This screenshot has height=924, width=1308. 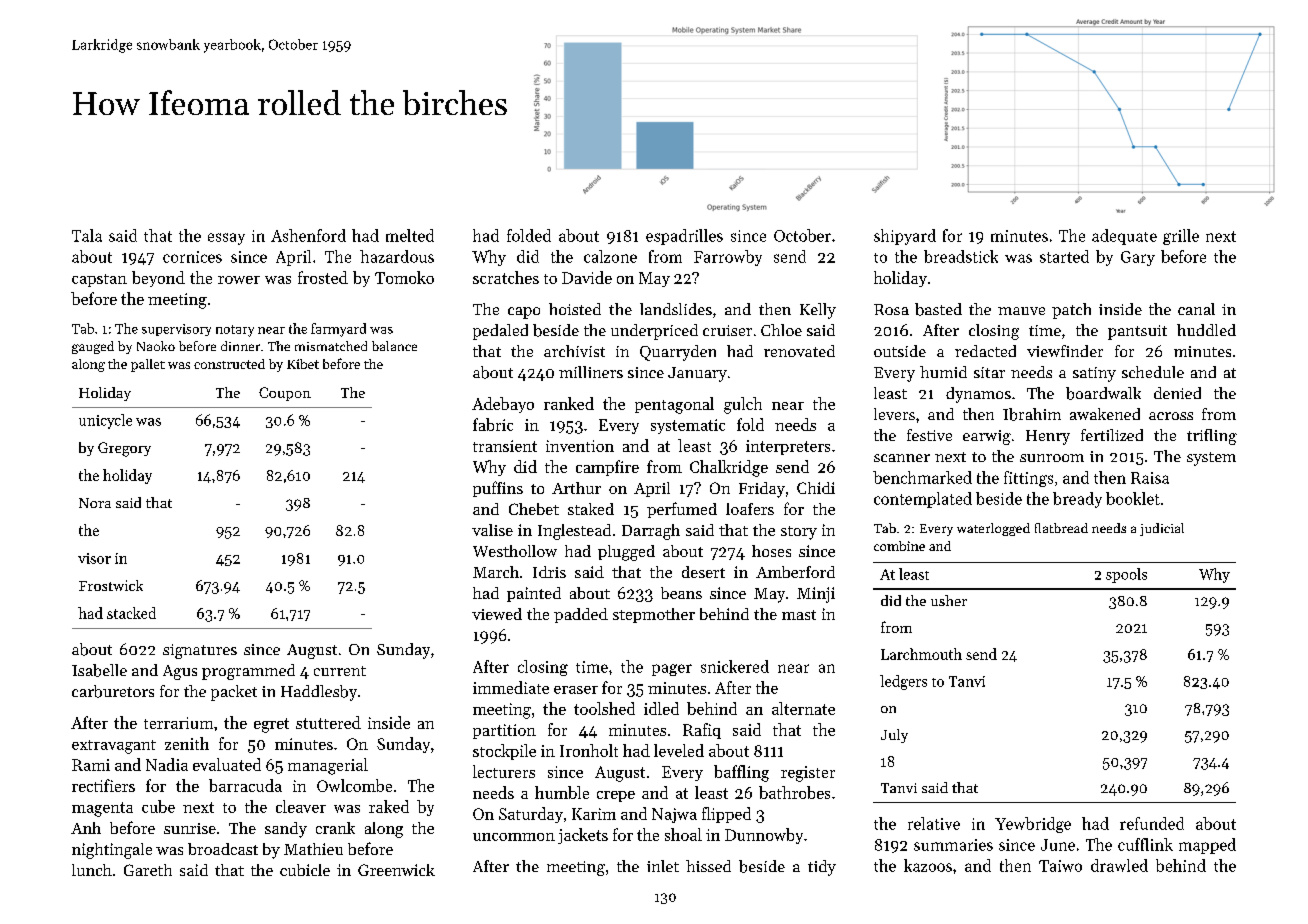 I want to click on Ashenford, so click(x=308, y=235).
